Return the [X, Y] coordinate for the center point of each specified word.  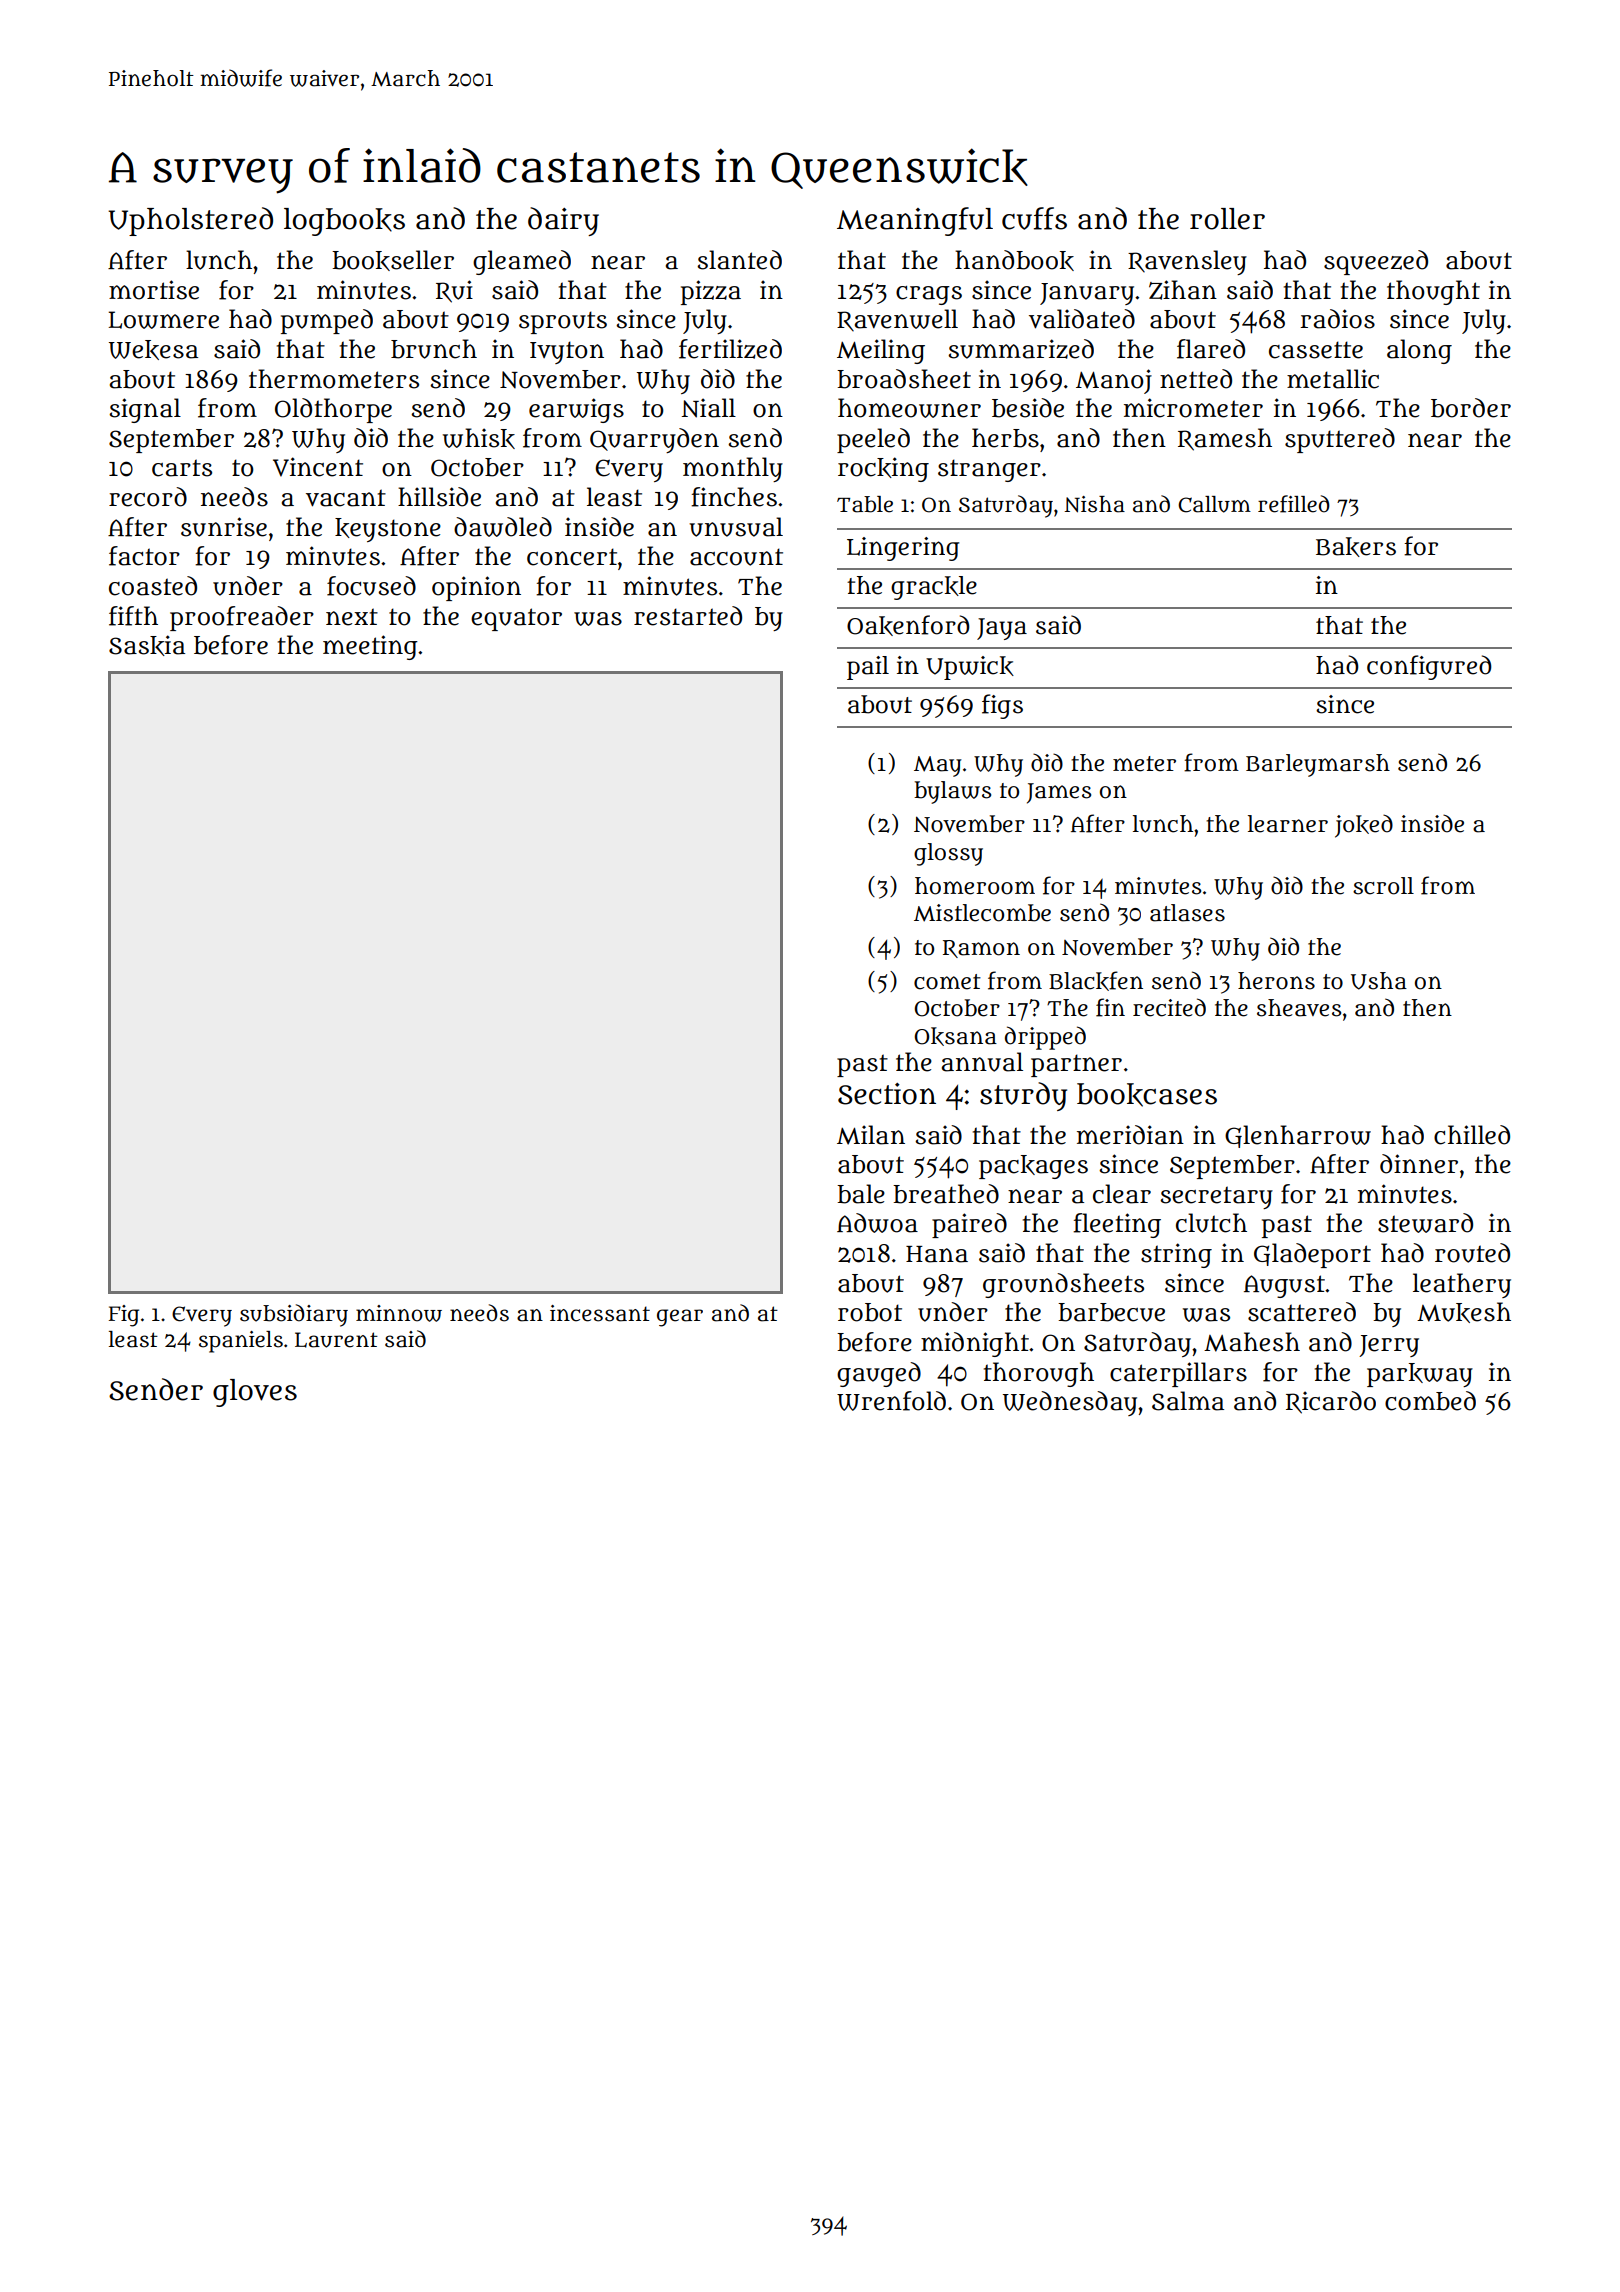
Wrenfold [891, 1401]
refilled [1294, 504]
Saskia [147, 645]
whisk [479, 438]
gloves [255, 1393]
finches [734, 497]
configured [1429, 667]
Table [865, 504]
